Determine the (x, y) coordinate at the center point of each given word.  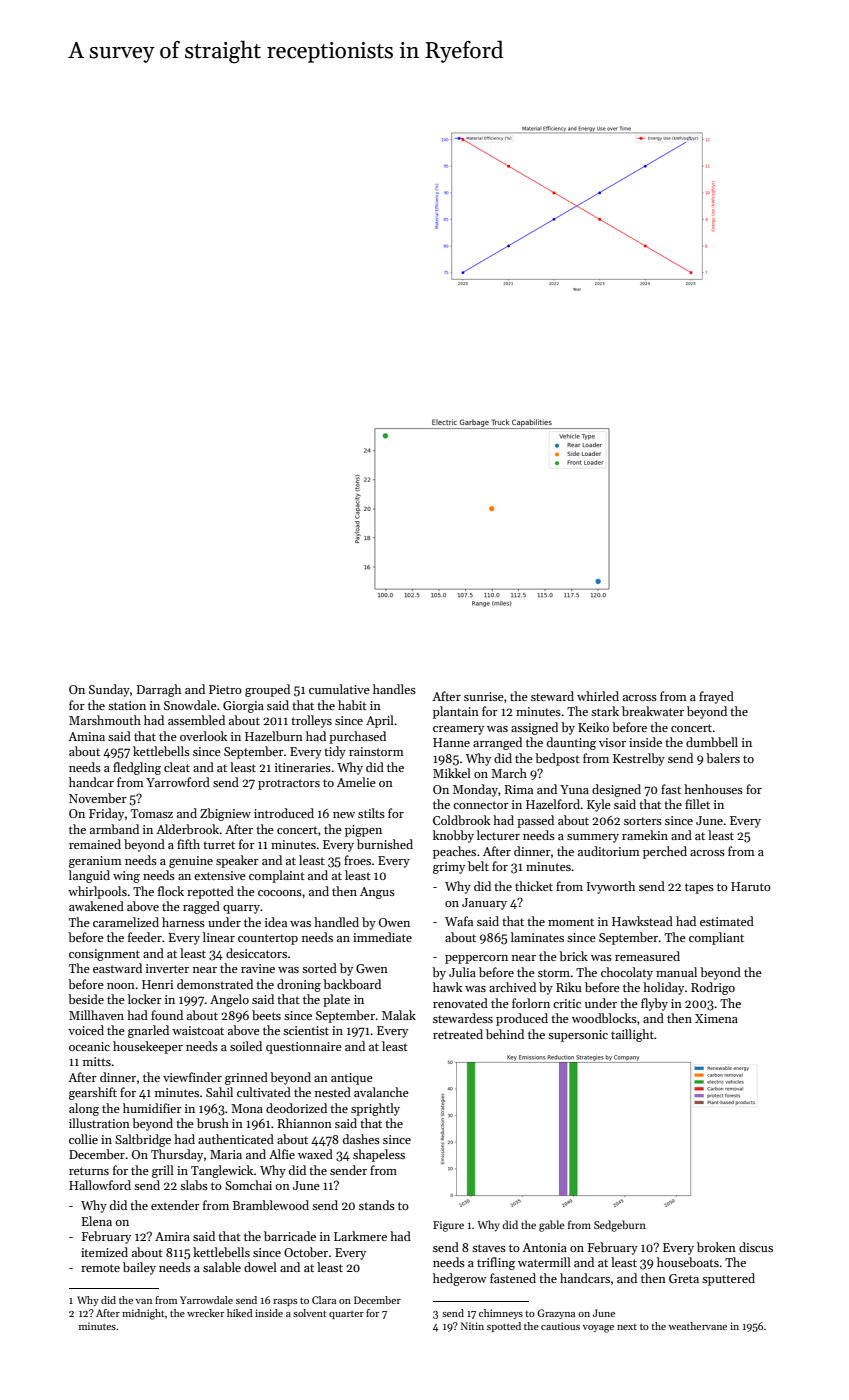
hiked (240, 1313)
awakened (96, 906)
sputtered (728, 1279)
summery (593, 838)
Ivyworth (611, 887)
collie (83, 1139)
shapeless (379, 1155)
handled (336, 922)
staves (489, 1248)
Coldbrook (461, 820)
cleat (177, 767)
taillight (632, 1035)
